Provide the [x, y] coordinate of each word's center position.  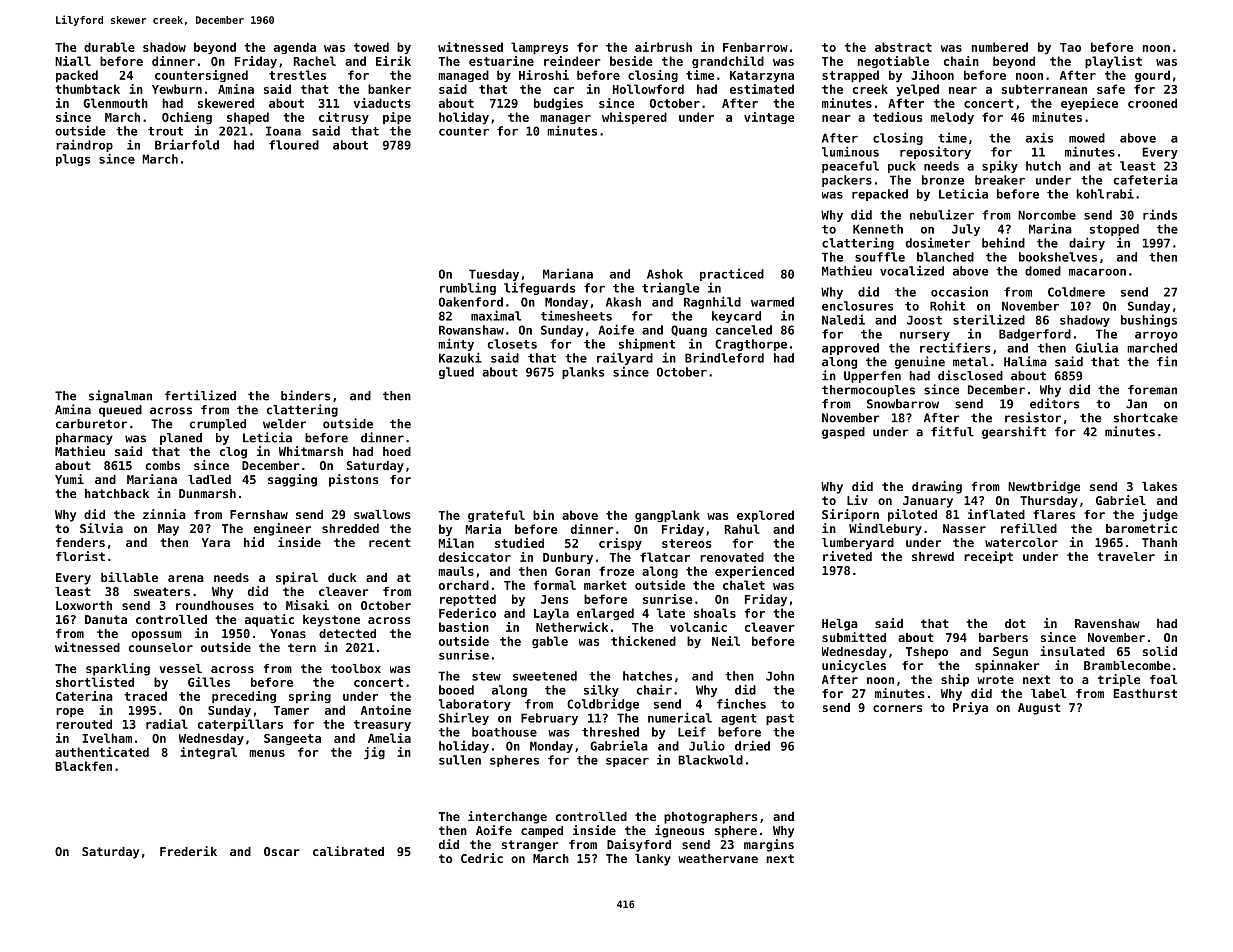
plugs [73, 160]
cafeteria [1146, 179]
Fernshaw [259, 514]
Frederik [188, 851]
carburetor [91, 424]
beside [631, 61]
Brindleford [724, 357]
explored [765, 516]
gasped [843, 433]
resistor [1033, 417]
